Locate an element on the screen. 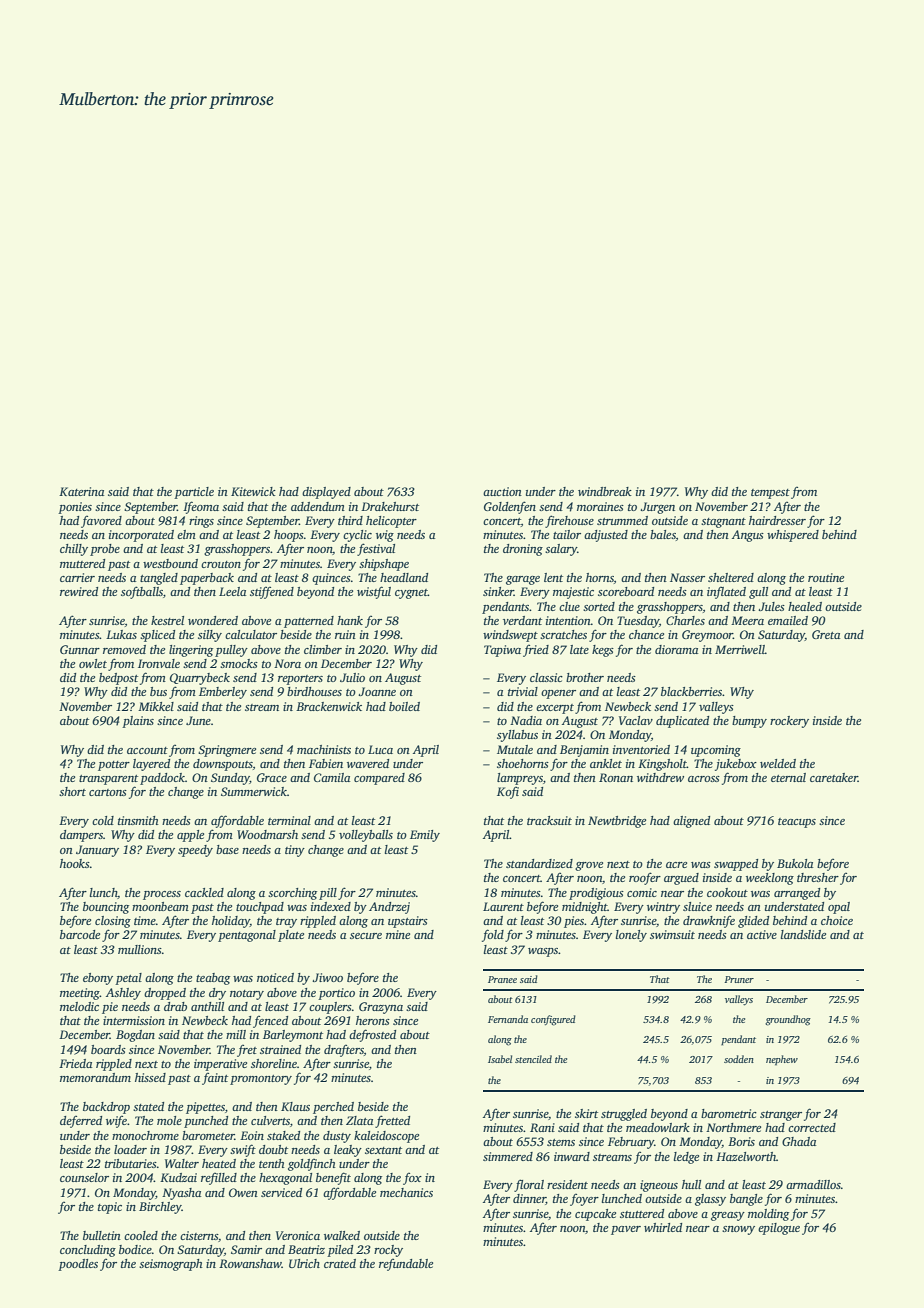  reporters is located at coordinates (300, 680).
